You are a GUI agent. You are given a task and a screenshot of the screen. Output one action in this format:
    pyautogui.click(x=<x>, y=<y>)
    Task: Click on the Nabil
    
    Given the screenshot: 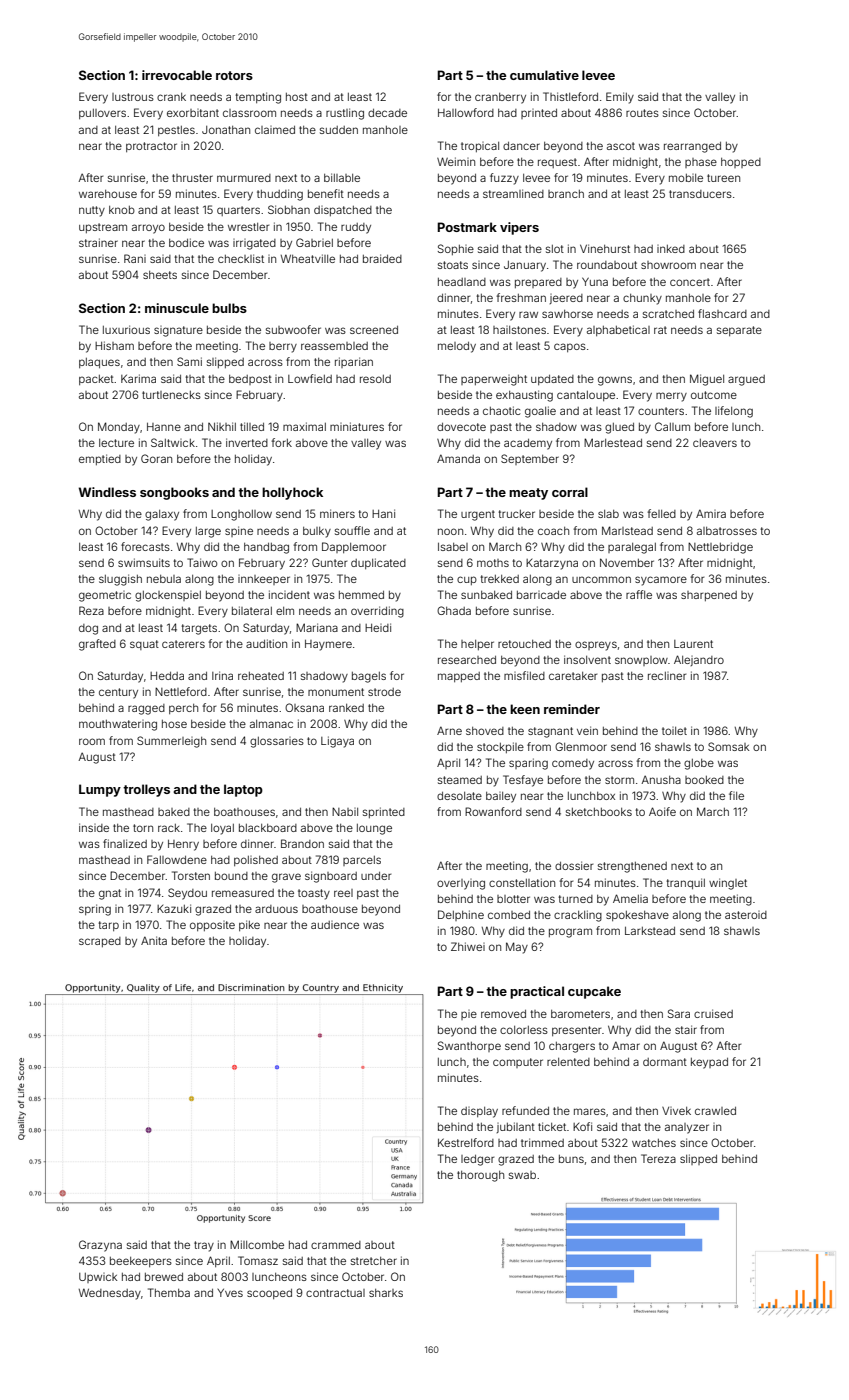 What is the action you would take?
    pyautogui.click(x=345, y=811)
